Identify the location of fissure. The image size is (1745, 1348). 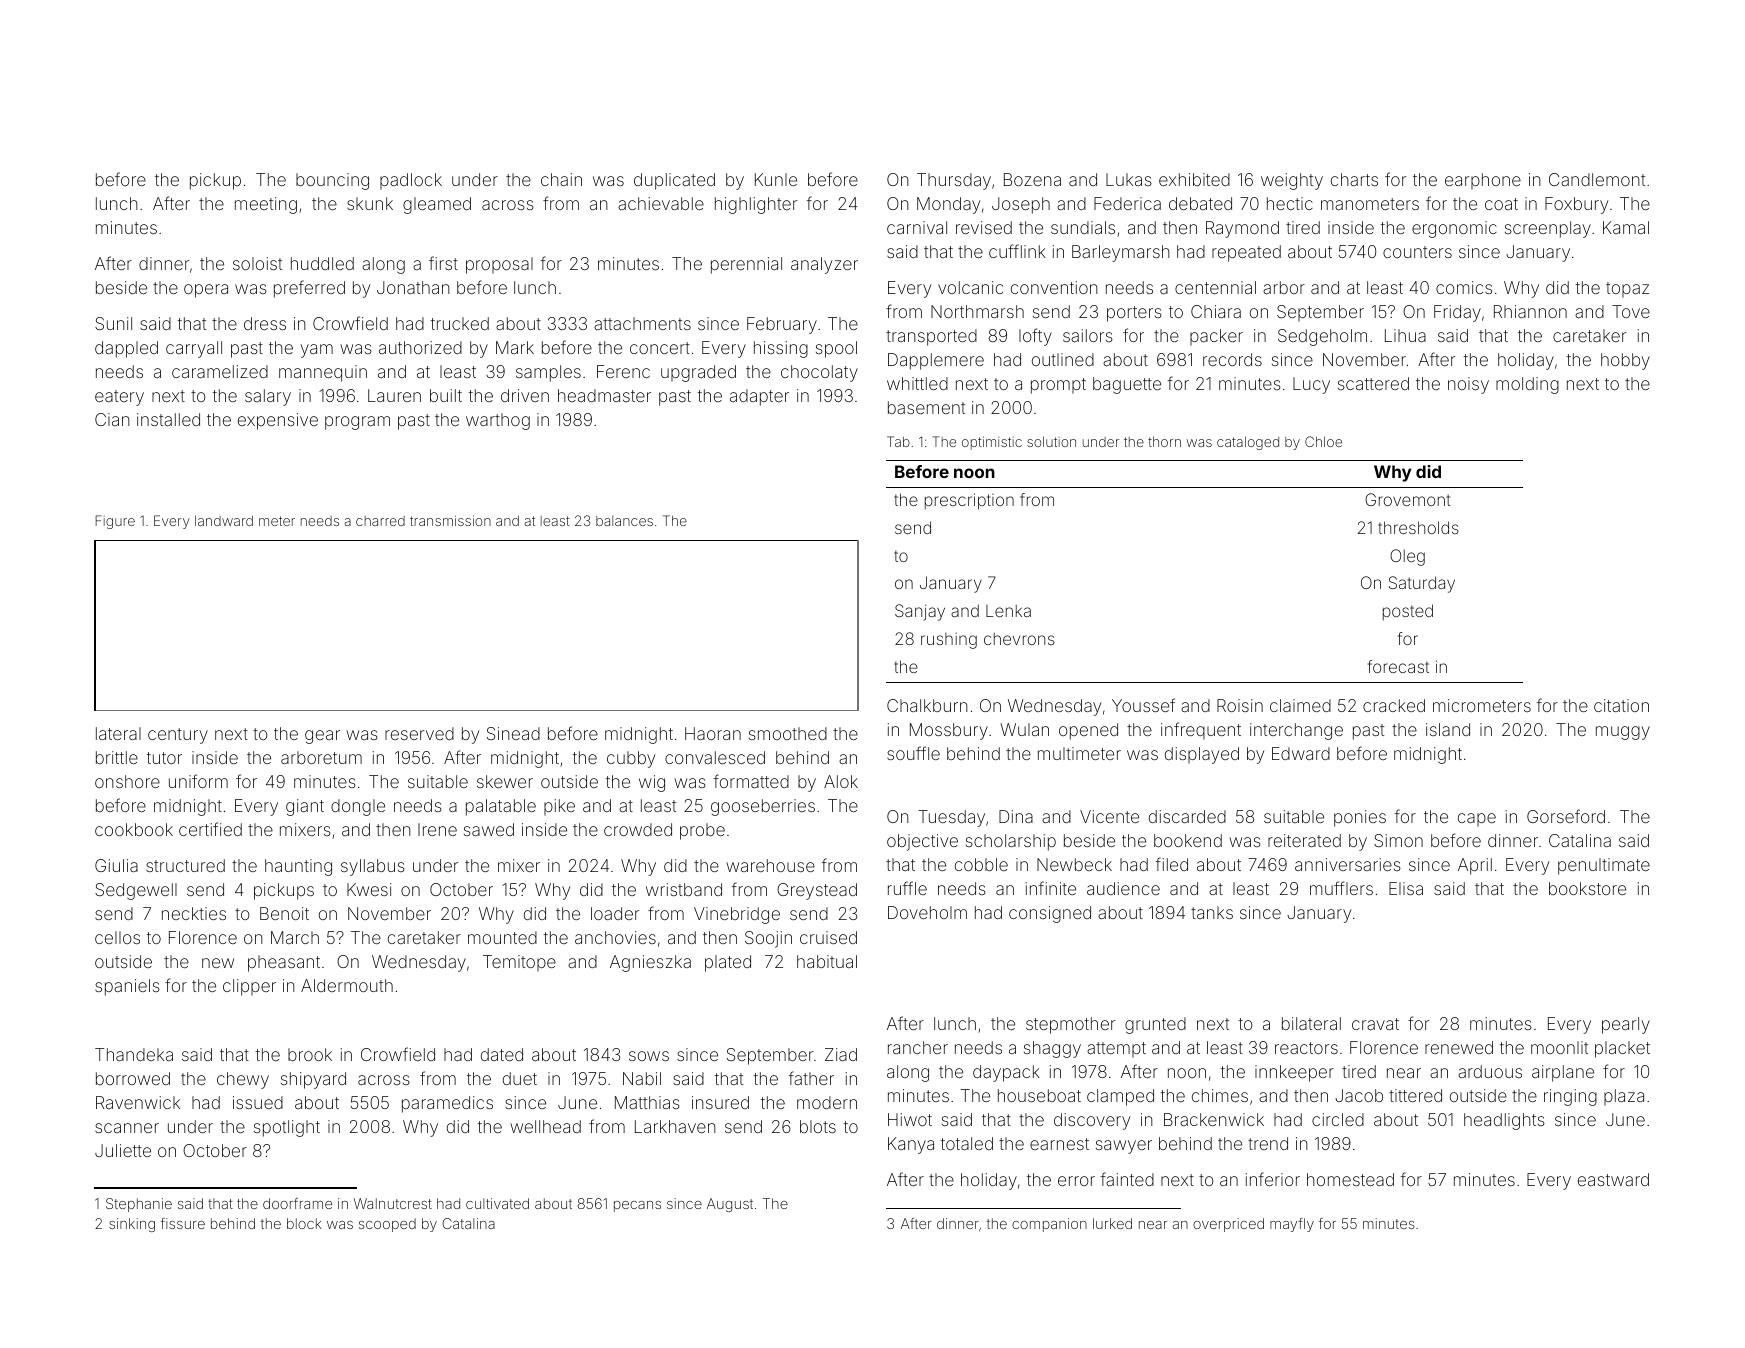
(183, 1223).
